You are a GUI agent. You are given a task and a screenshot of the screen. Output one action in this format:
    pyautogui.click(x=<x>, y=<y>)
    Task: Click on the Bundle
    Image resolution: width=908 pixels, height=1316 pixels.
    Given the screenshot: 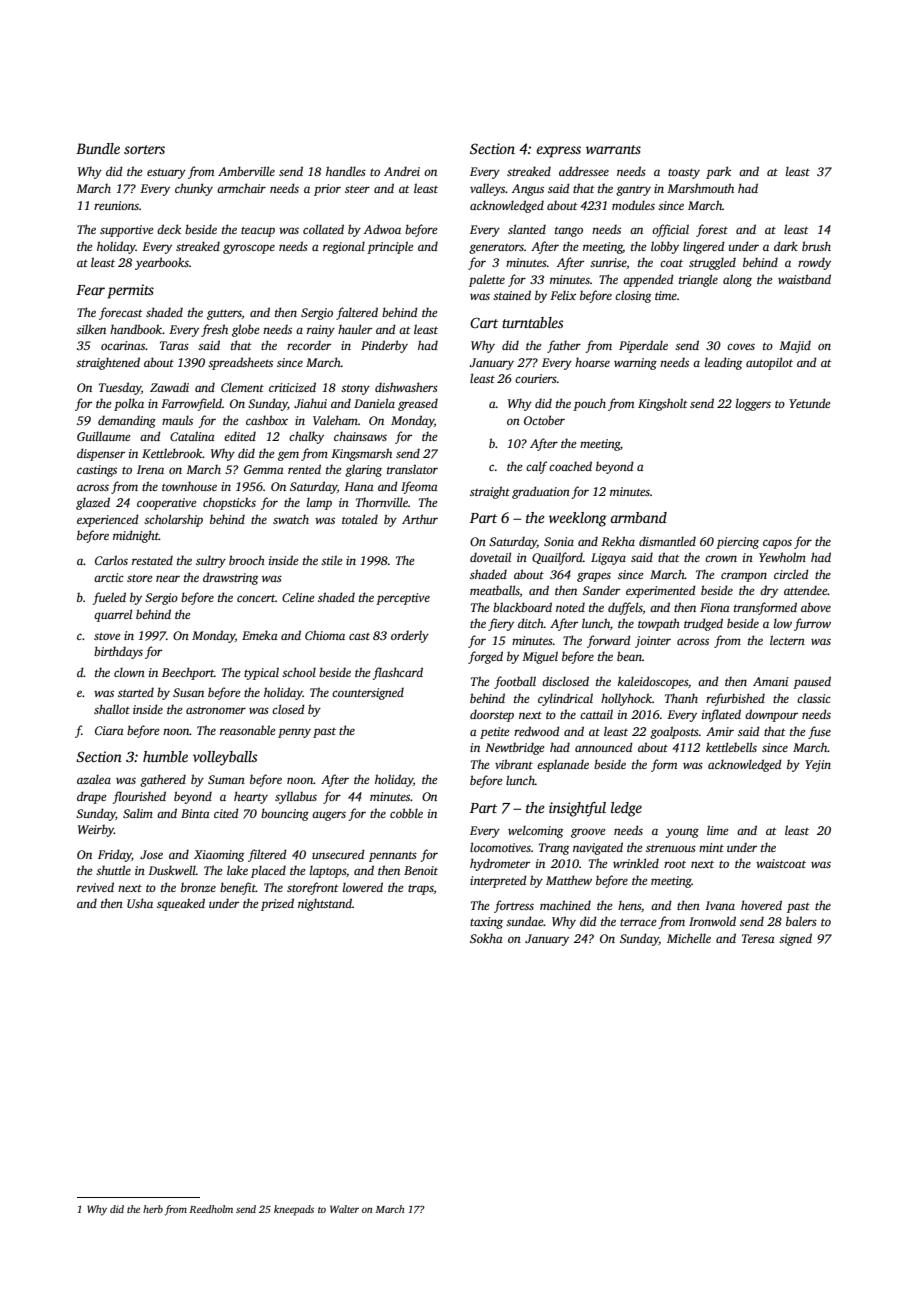 What is the action you would take?
    pyautogui.click(x=98, y=148)
